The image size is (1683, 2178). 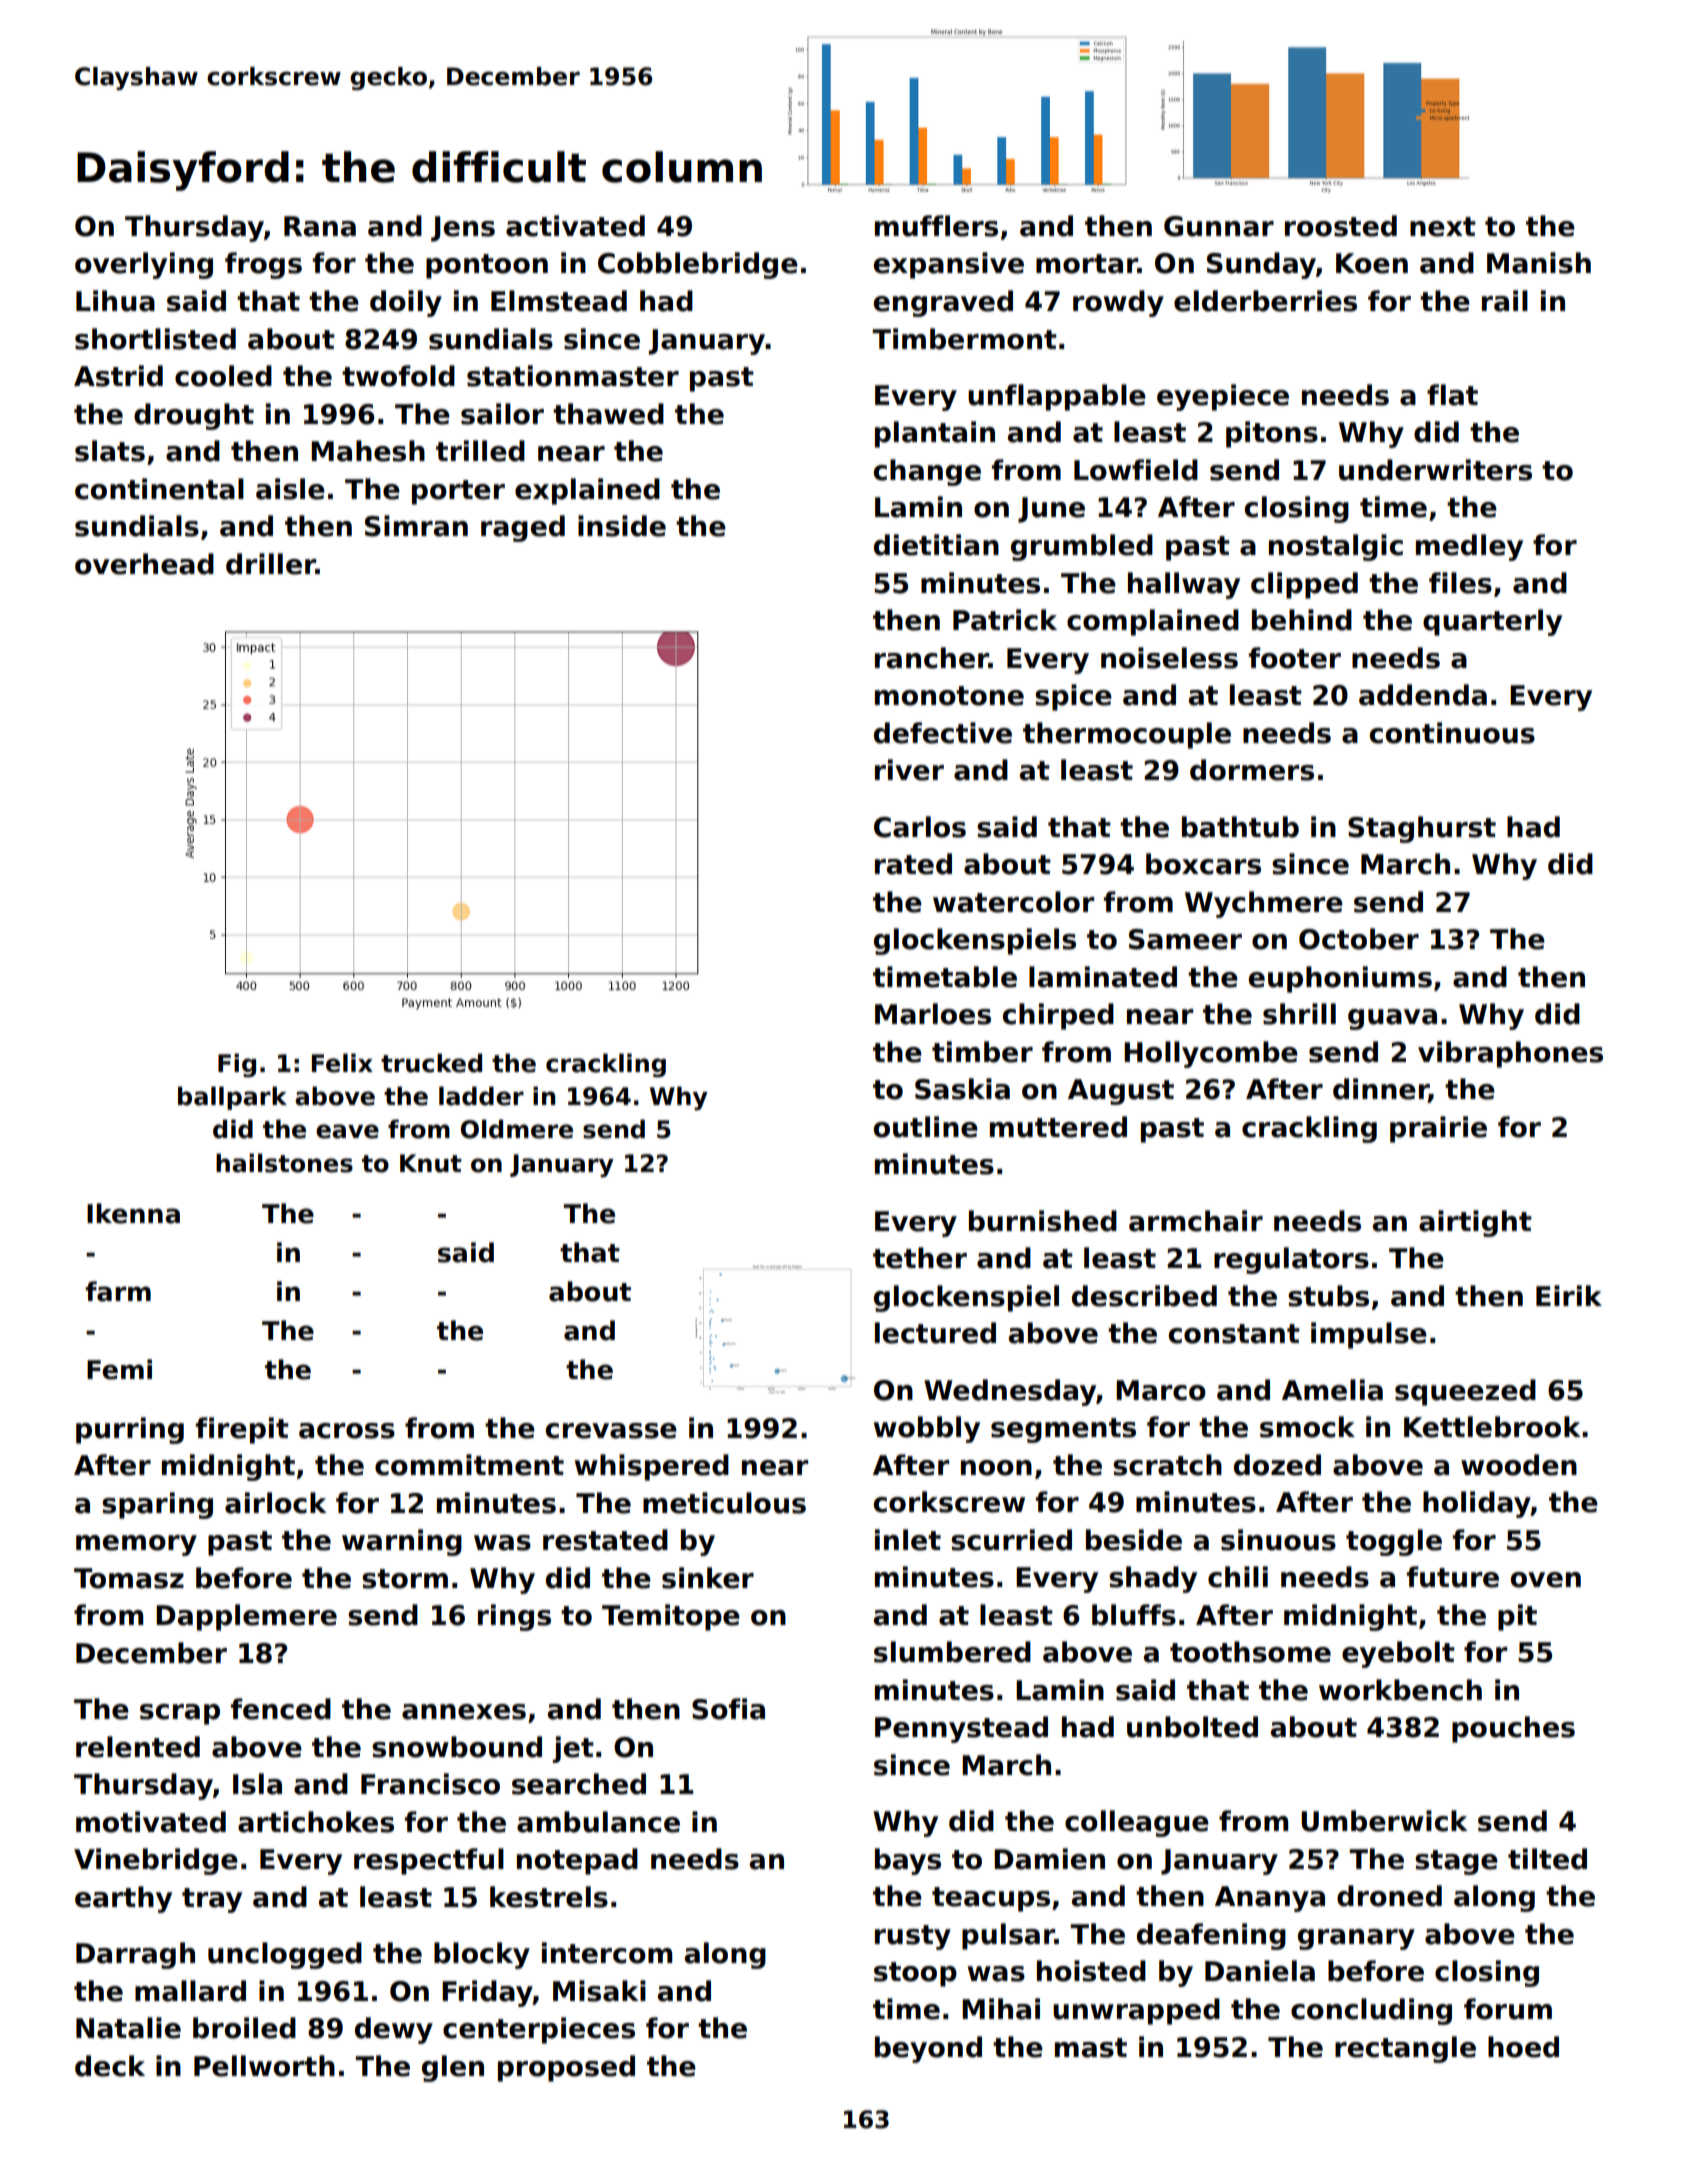 What do you see at coordinates (264, 2066) in the document?
I see `Pellworth` at bounding box center [264, 2066].
